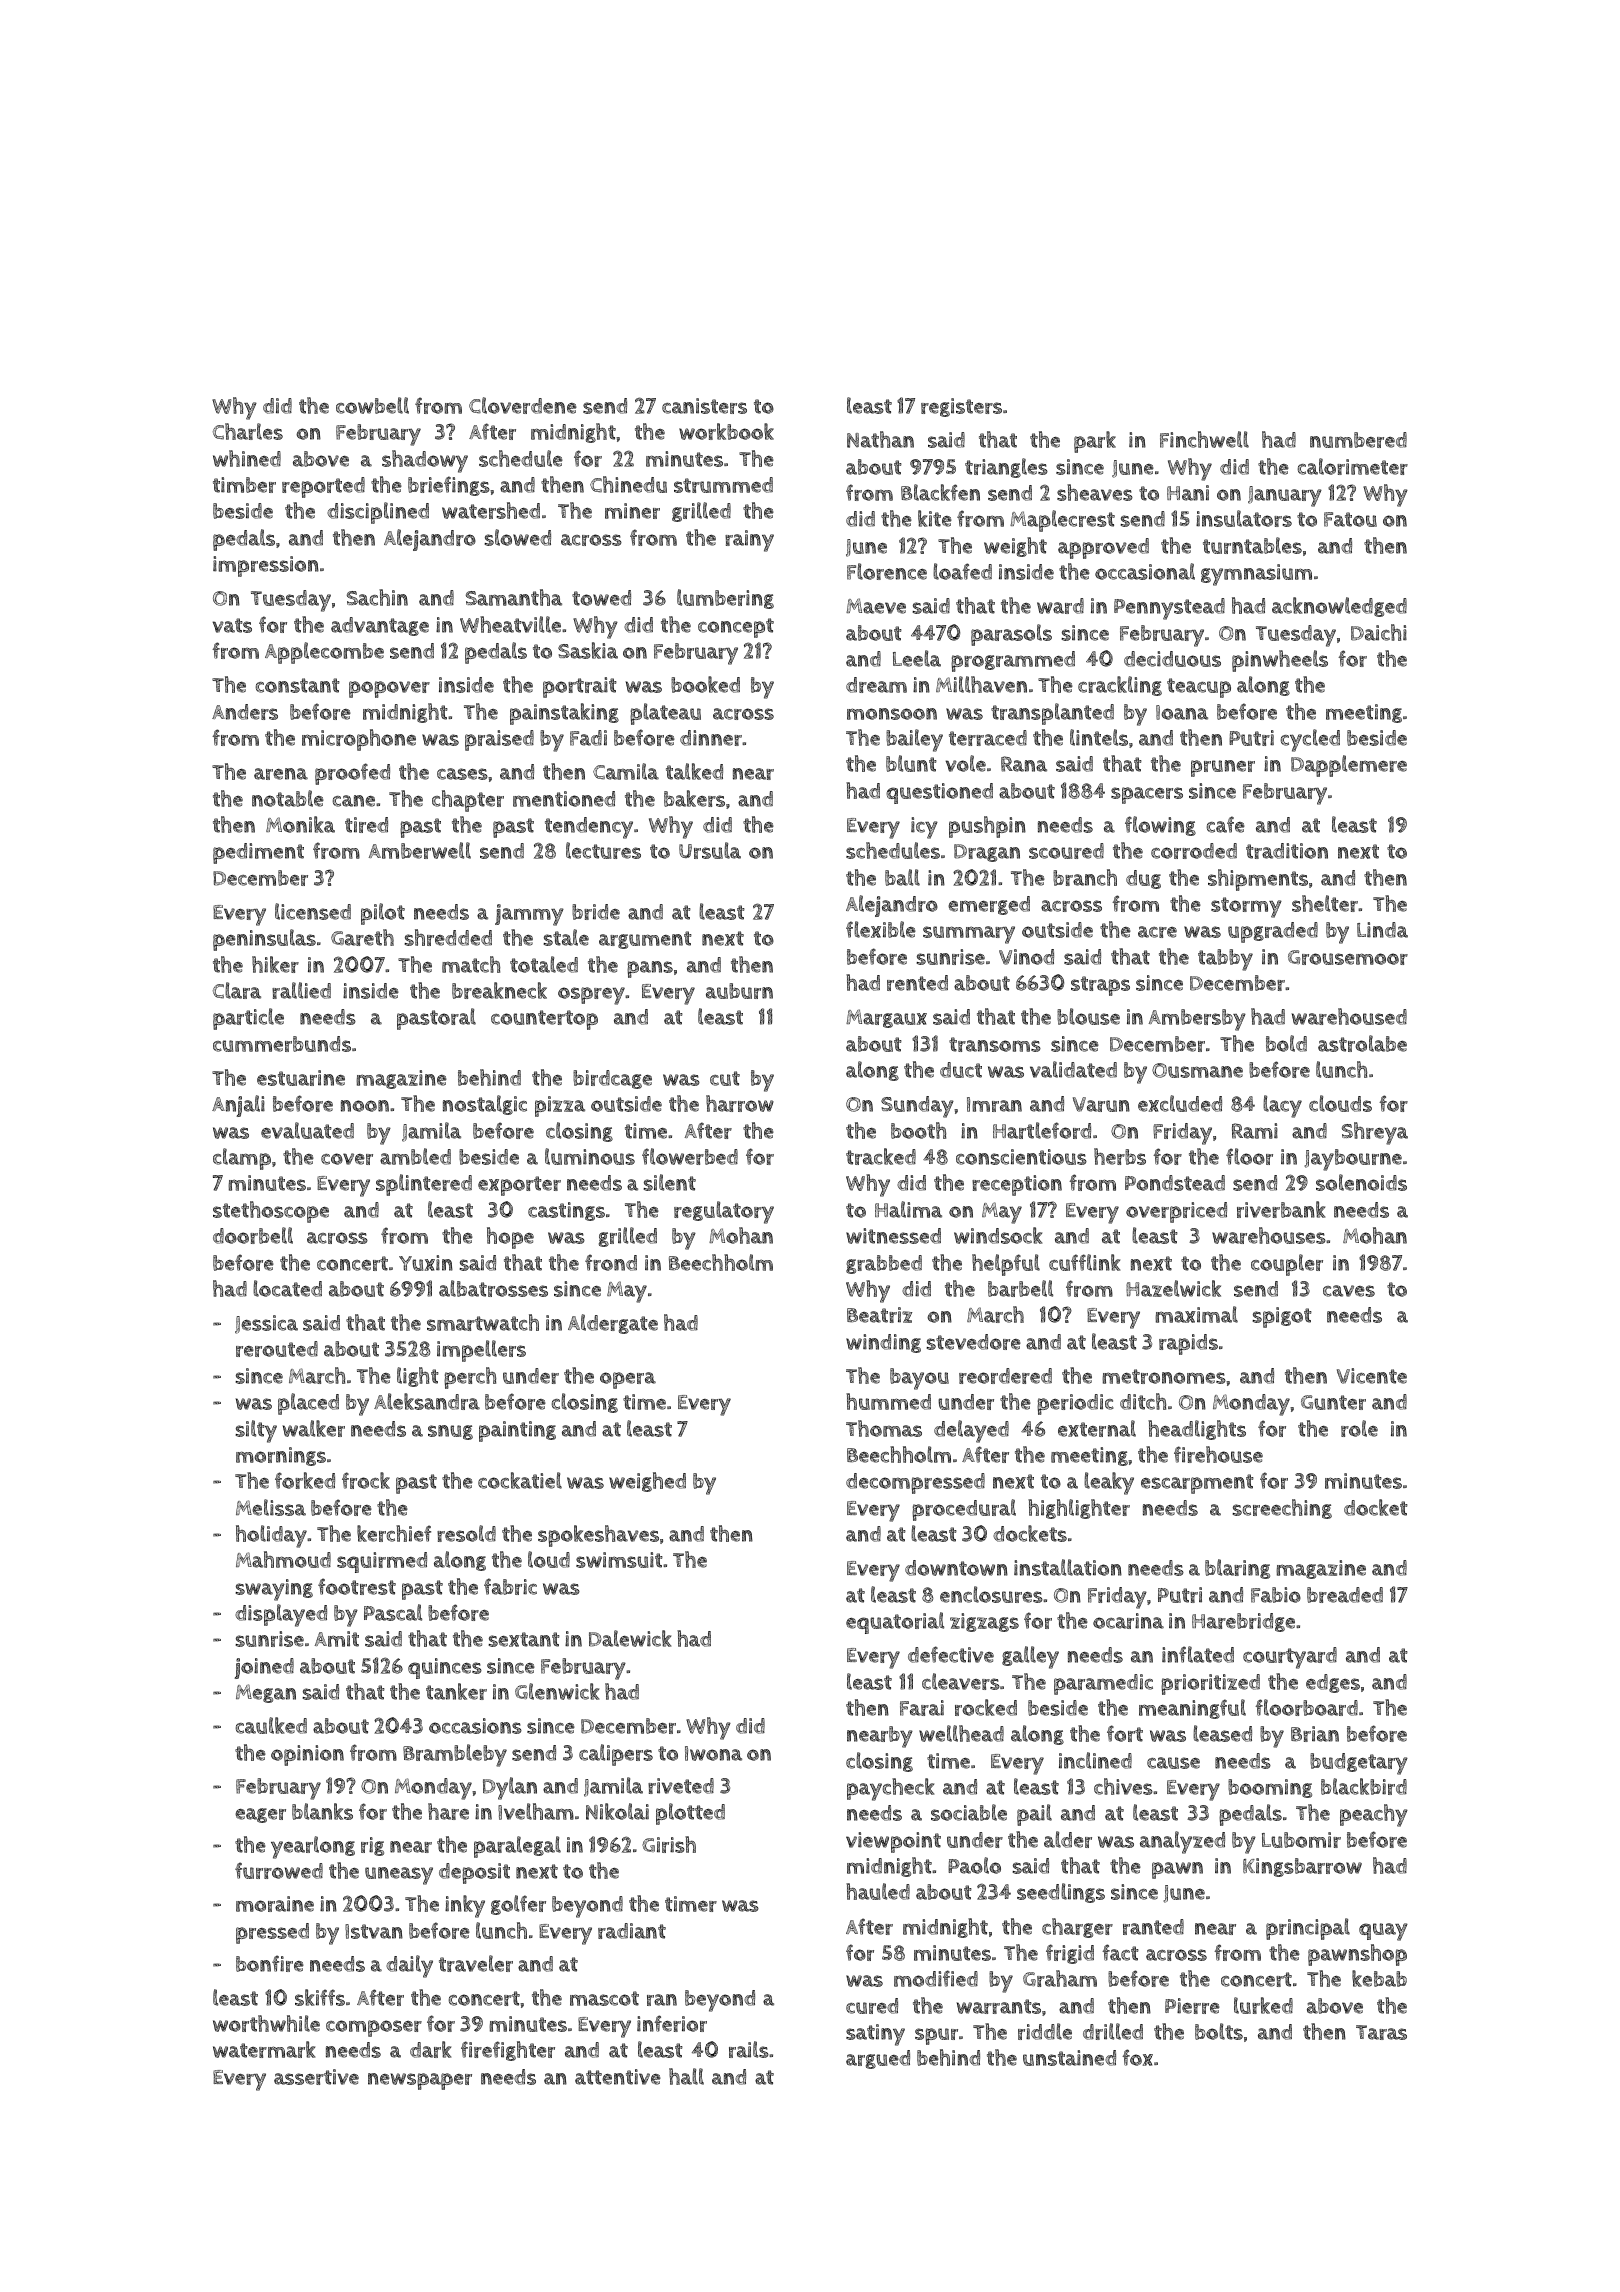 This page has height=2292, width=1620. Describe the element at coordinates (1358, 440) in the page. I see `numbered` at that location.
